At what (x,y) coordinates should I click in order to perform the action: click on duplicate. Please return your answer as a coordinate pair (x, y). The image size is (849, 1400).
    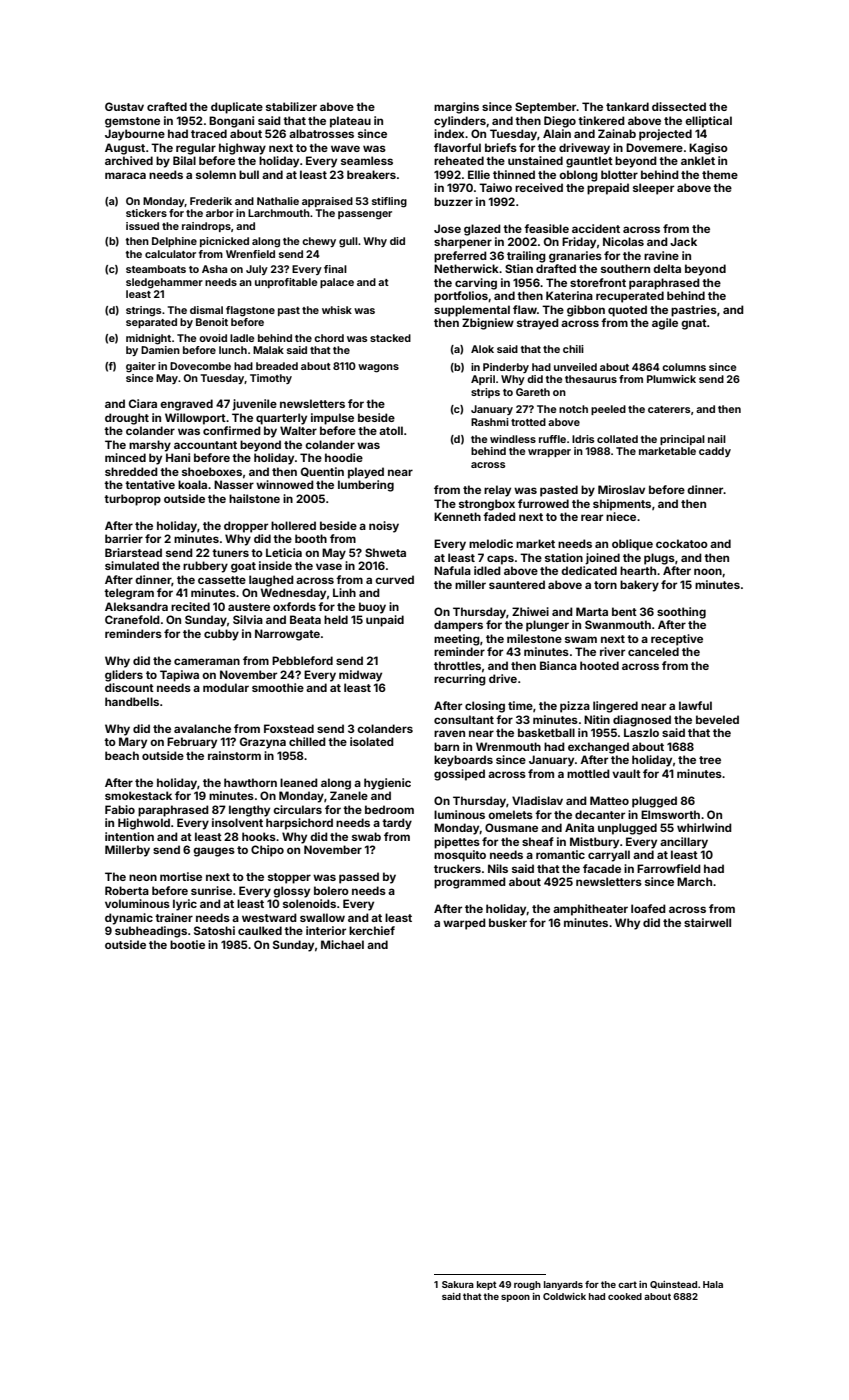
    Looking at the image, I should click on (237, 108).
